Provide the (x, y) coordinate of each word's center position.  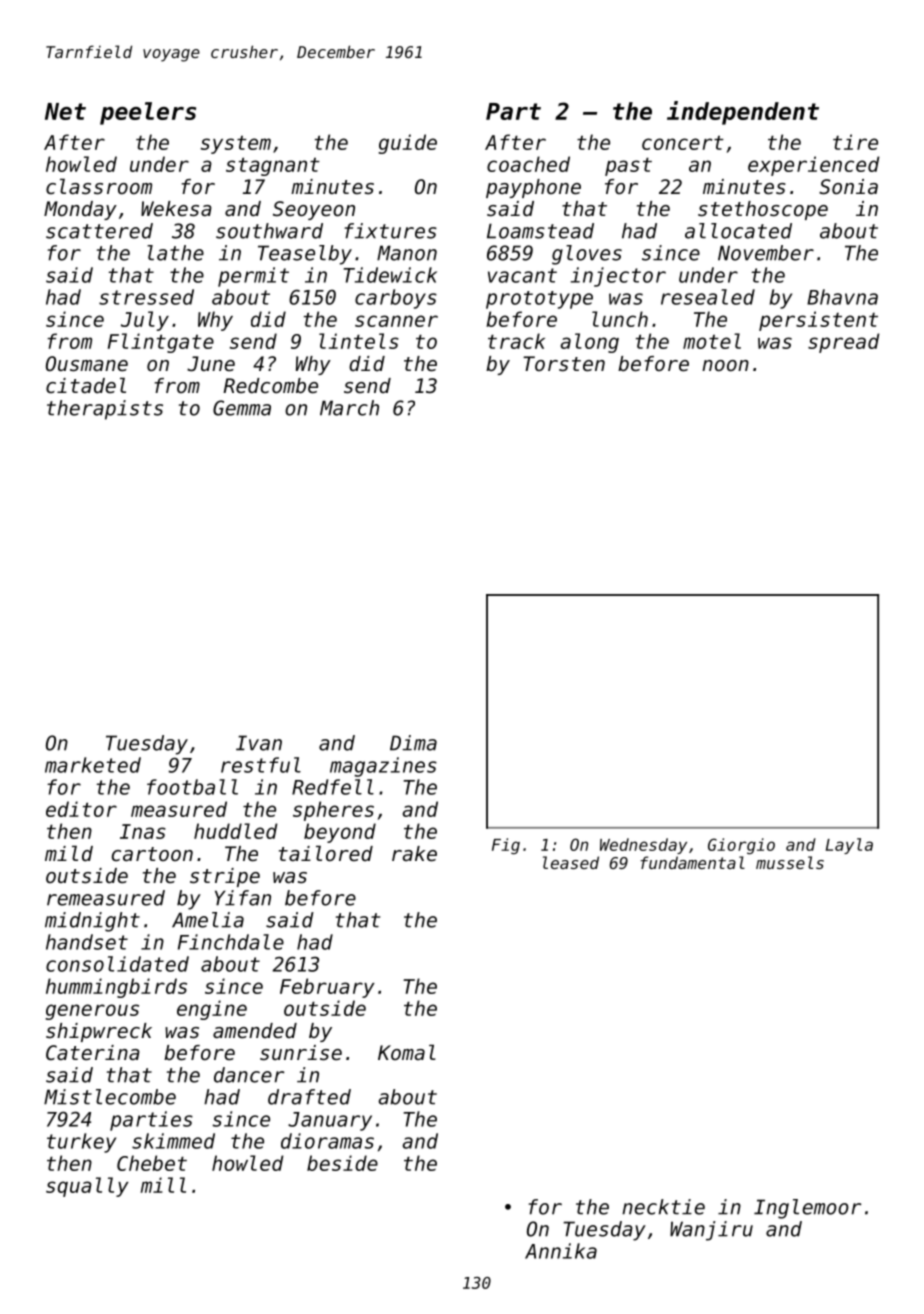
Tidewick (390, 275)
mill (163, 1185)
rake (414, 854)
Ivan (259, 743)
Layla (849, 846)
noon (725, 366)
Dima (413, 743)
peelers (148, 113)
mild (69, 853)
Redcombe (270, 386)
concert (683, 143)
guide (408, 144)
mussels (790, 862)
